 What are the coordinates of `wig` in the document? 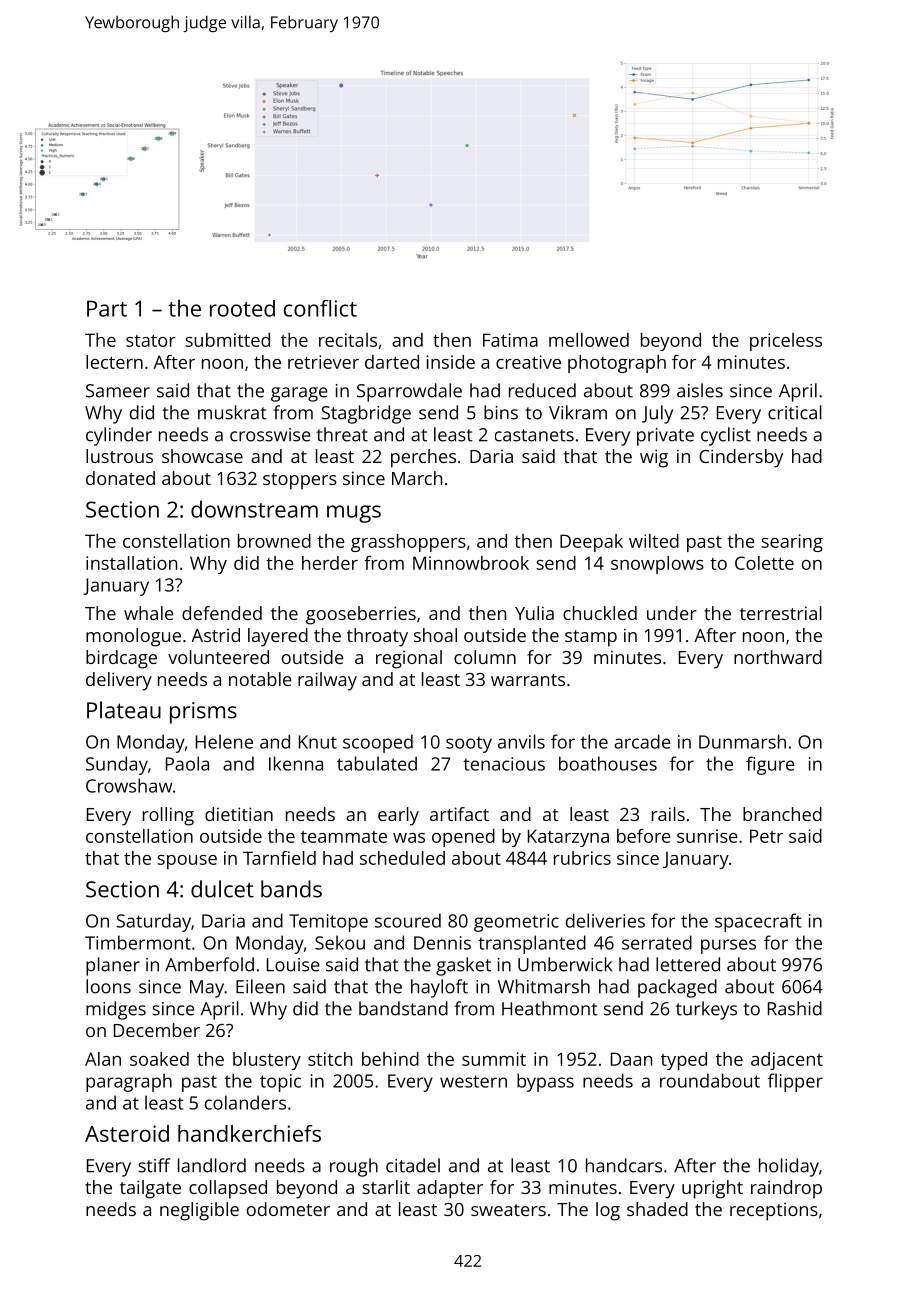 It's located at (654, 458).
